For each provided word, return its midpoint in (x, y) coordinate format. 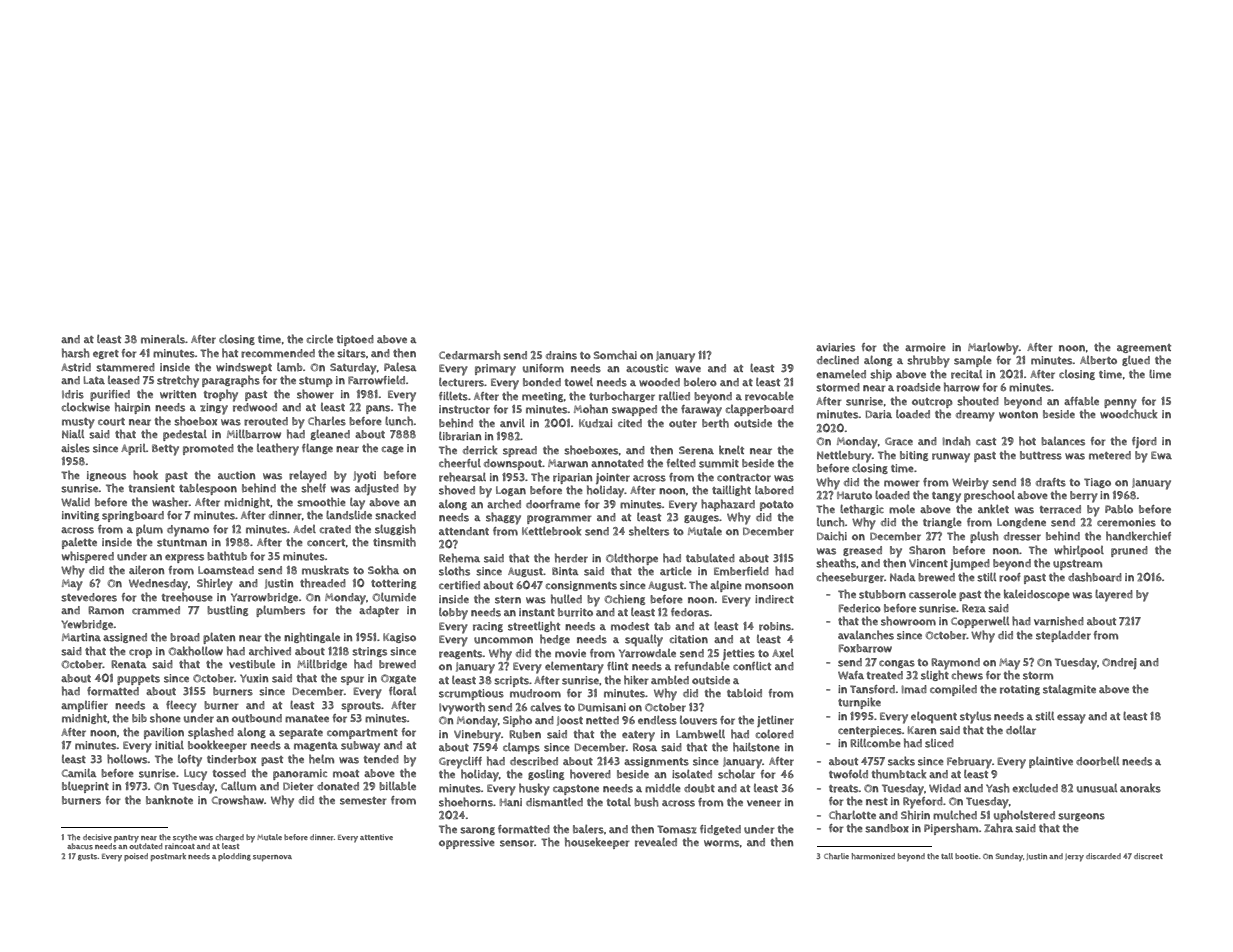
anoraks (1140, 788)
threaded (323, 583)
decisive (97, 837)
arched (504, 504)
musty (78, 423)
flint (617, 665)
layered (1114, 595)
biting (914, 456)
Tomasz (677, 829)
